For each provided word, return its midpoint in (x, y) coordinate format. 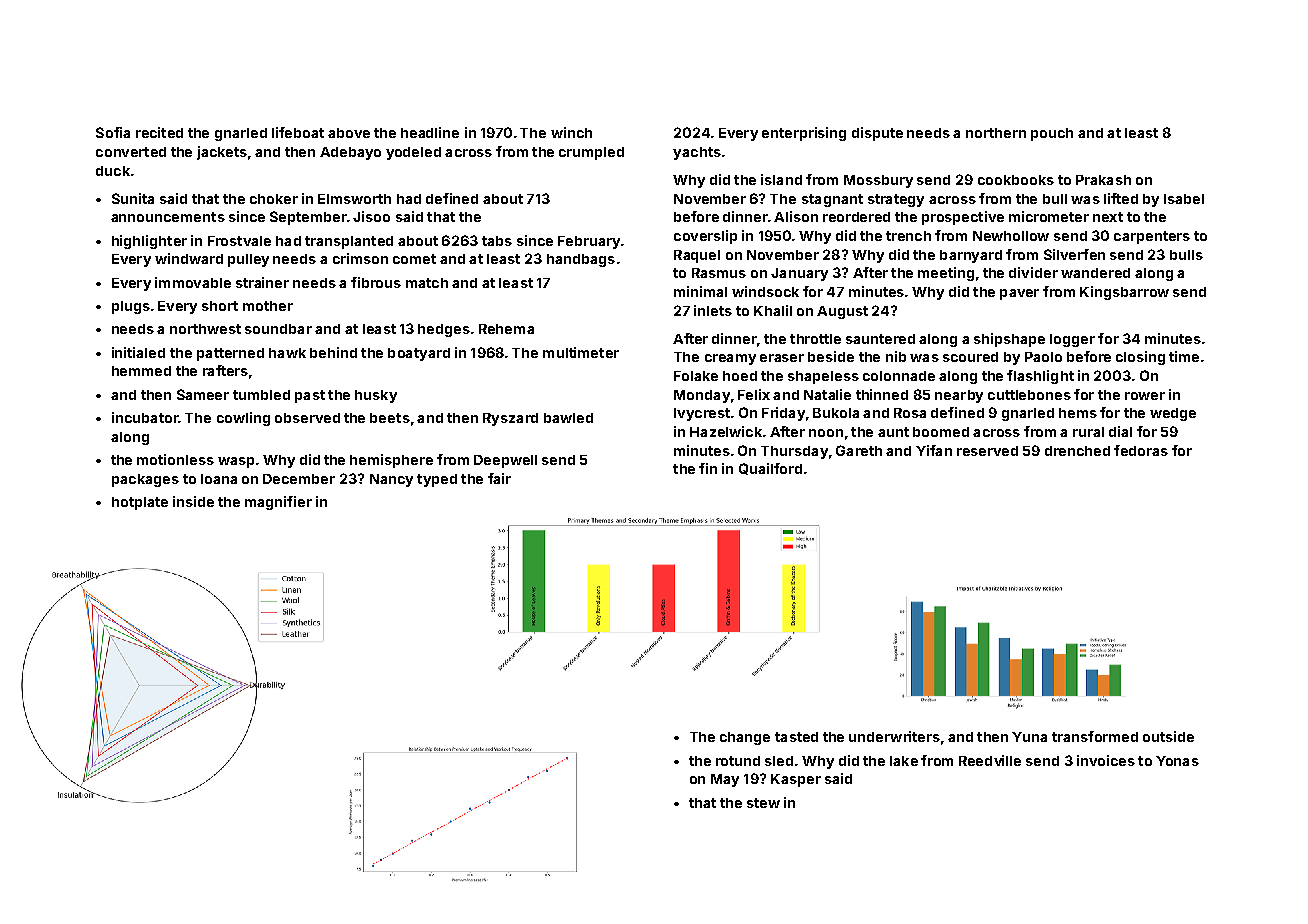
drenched (1077, 451)
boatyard (419, 354)
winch (571, 132)
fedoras (1141, 450)
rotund (738, 761)
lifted (1121, 198)
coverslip (705, 237)
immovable (193, 282)
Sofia (113, 132)
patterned (230, 354)
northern (996, 133)
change (745, 738)
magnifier (278, 503)
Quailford (770, 469)
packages (145, 480)
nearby (959, 396)
